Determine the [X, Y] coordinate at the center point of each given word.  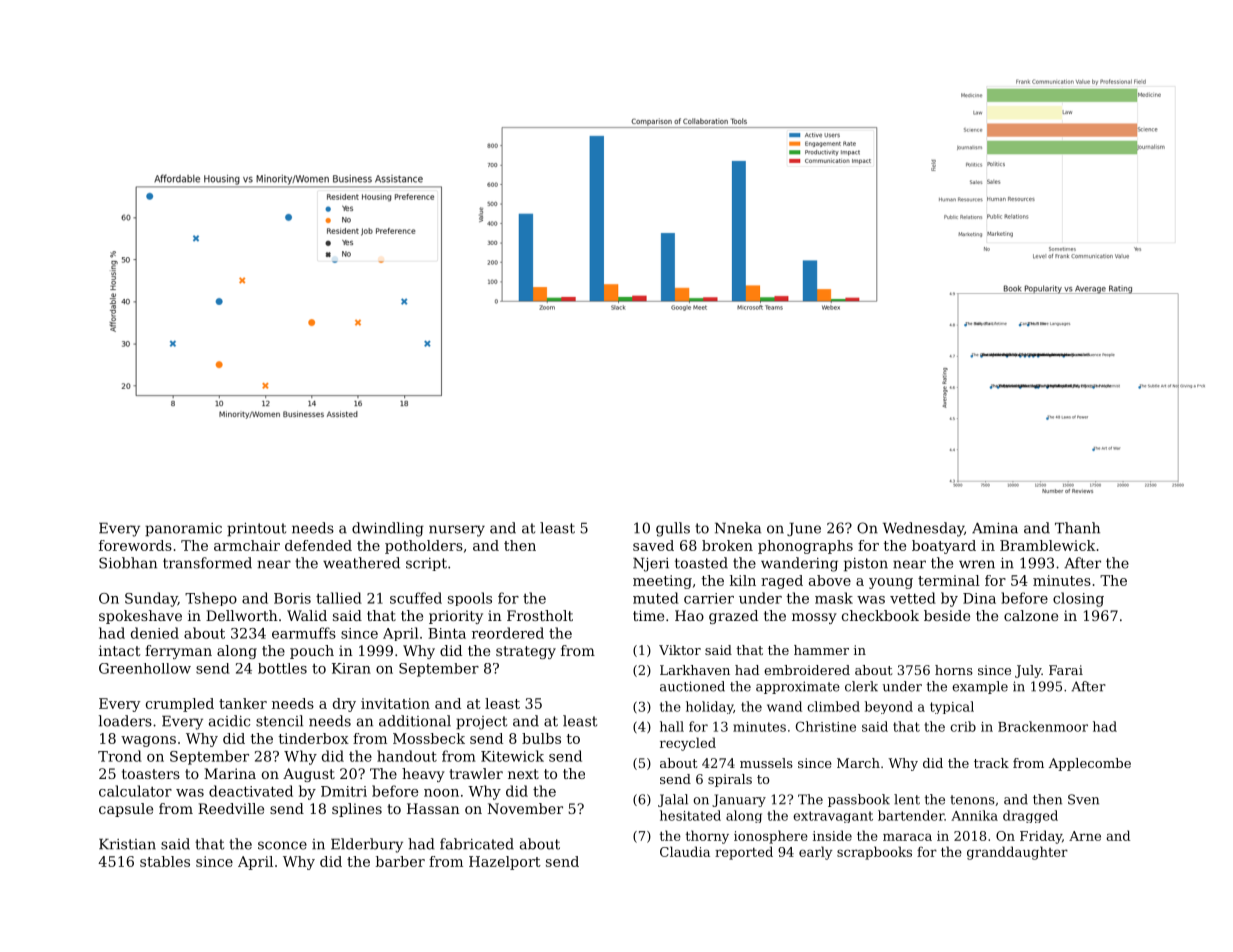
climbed [833, 706]
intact [120, 650]
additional [415, 721]
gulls [673, 529]
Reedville [231, 808]
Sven [1083, 799]
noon [441, 793]
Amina [995, 528]
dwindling [388, 529]
